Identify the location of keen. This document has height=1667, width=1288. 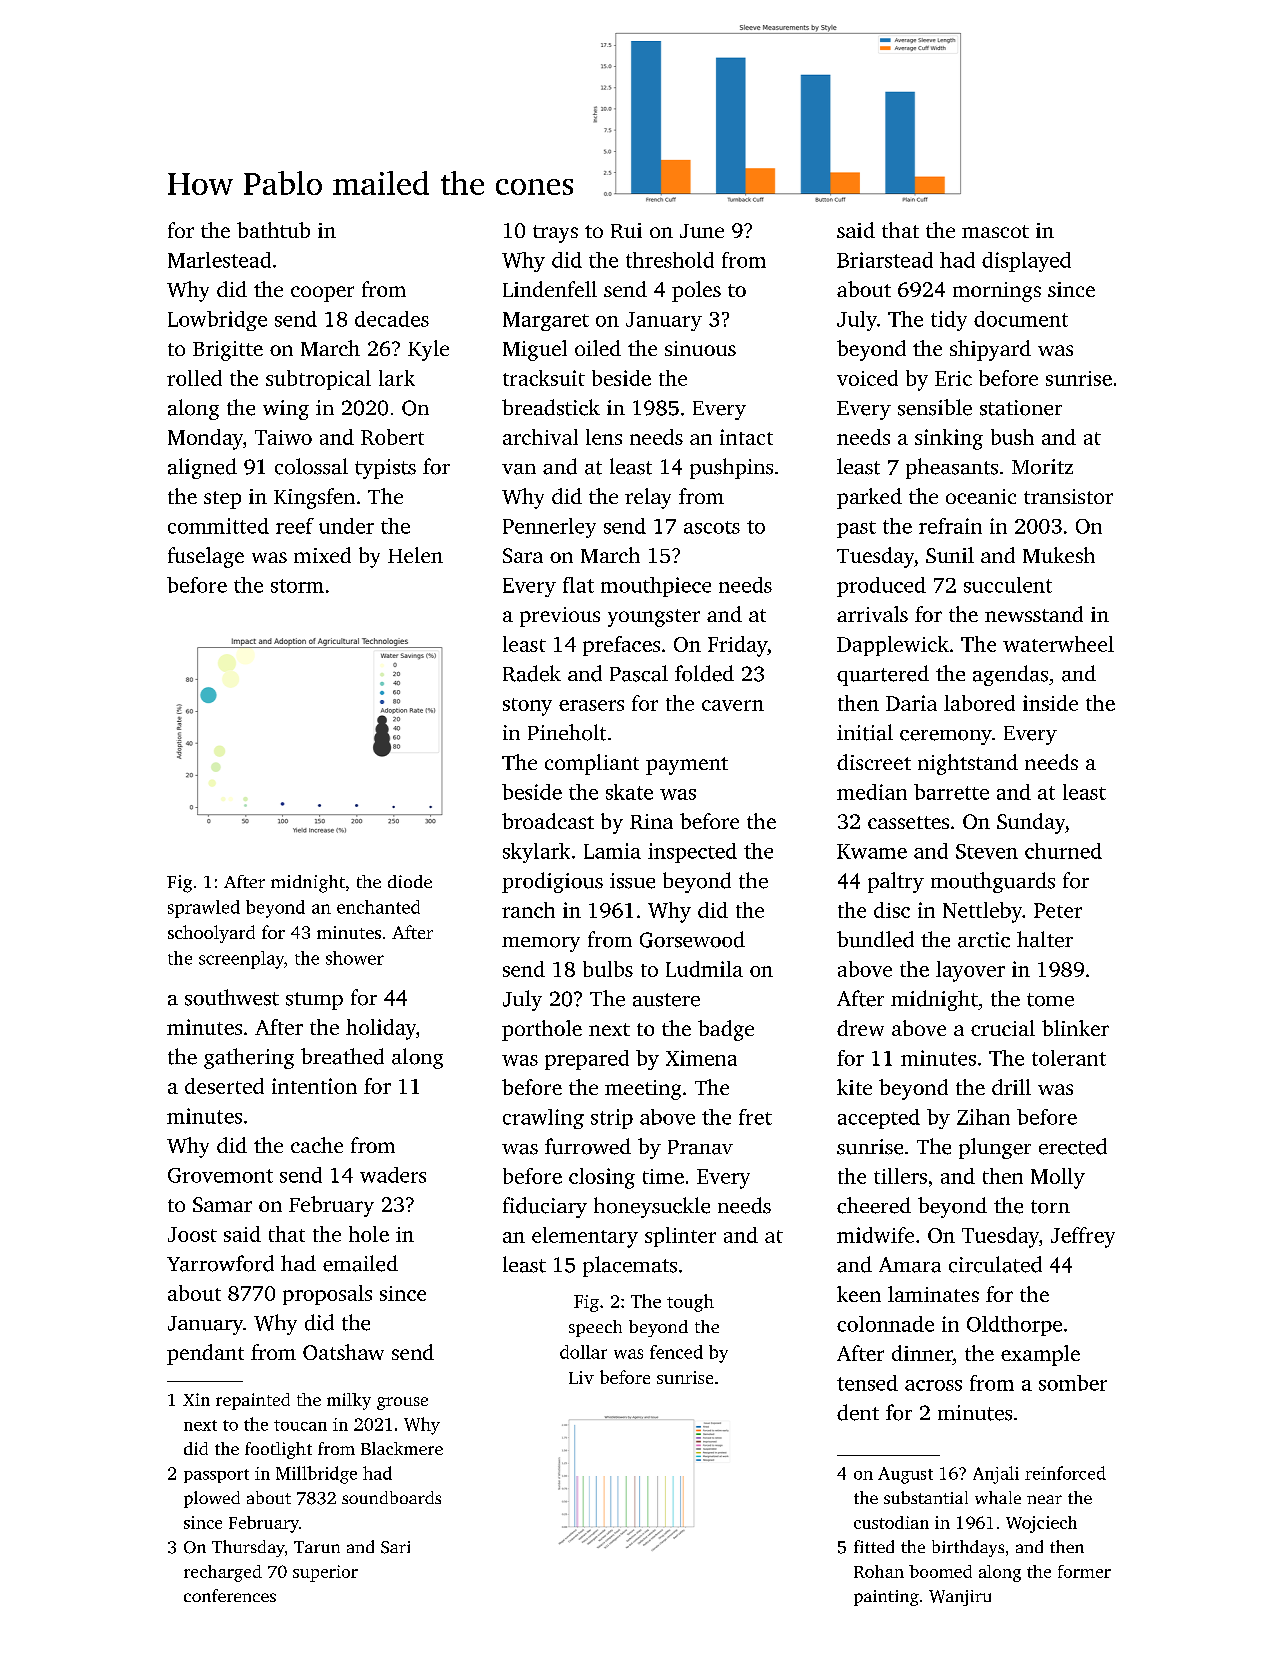
(859, 1294).
